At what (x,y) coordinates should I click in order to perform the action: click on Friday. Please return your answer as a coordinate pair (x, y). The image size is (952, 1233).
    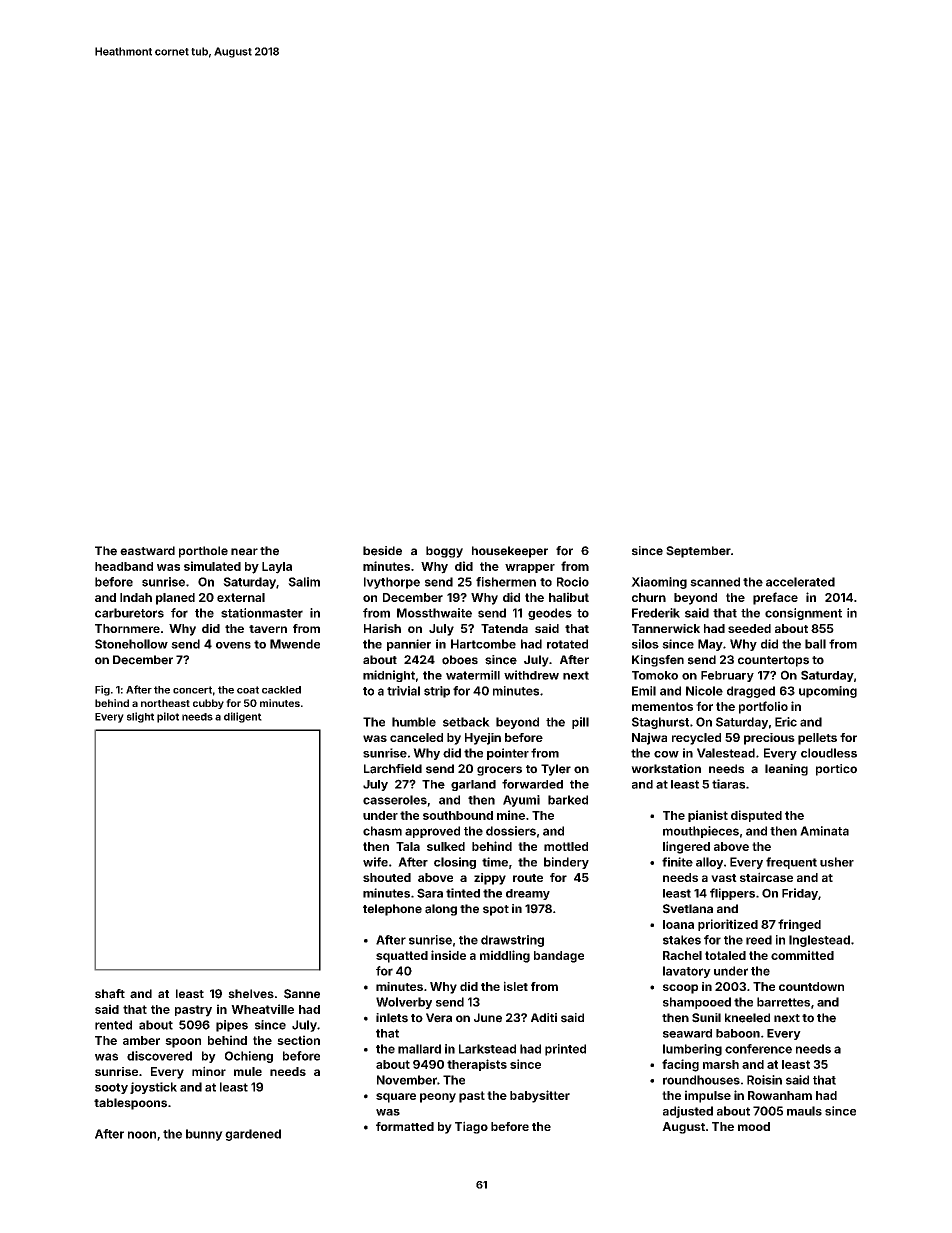
    Looking at the image, I should click on (800, 894).
